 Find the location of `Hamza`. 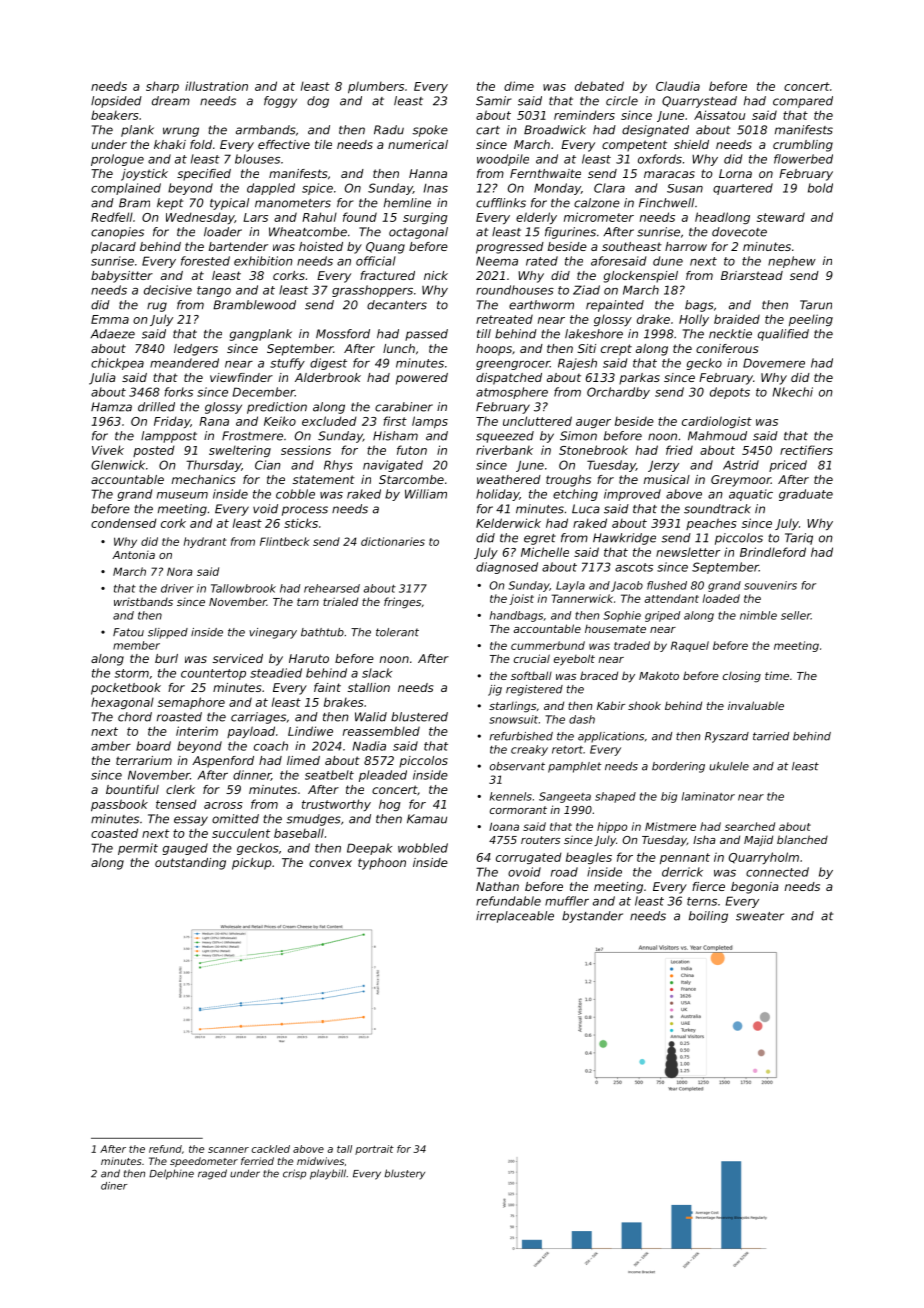

Hamza is located at coordinates (111, 407).
